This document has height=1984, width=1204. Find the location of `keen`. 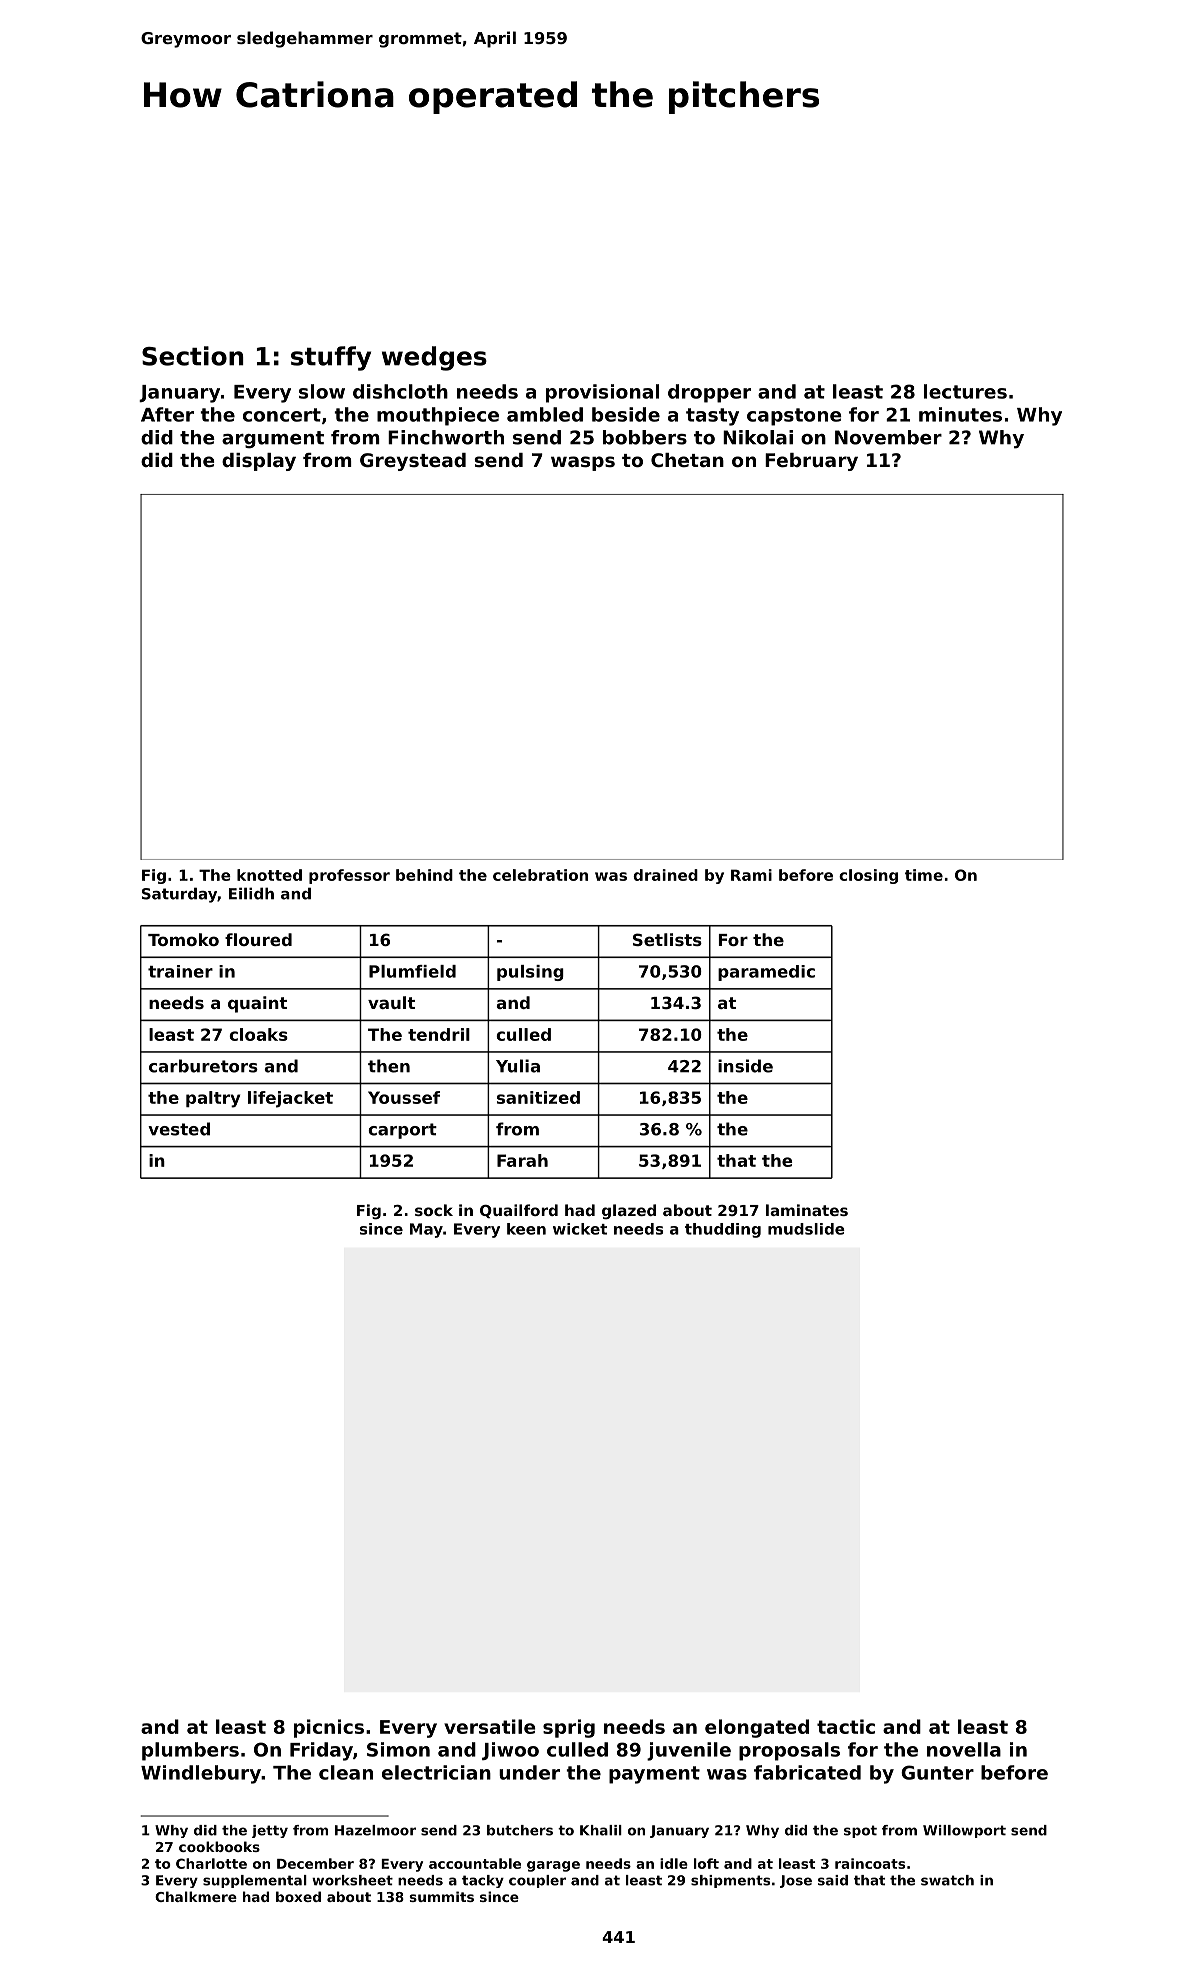

keen is located at coordinates (526, 1229).
